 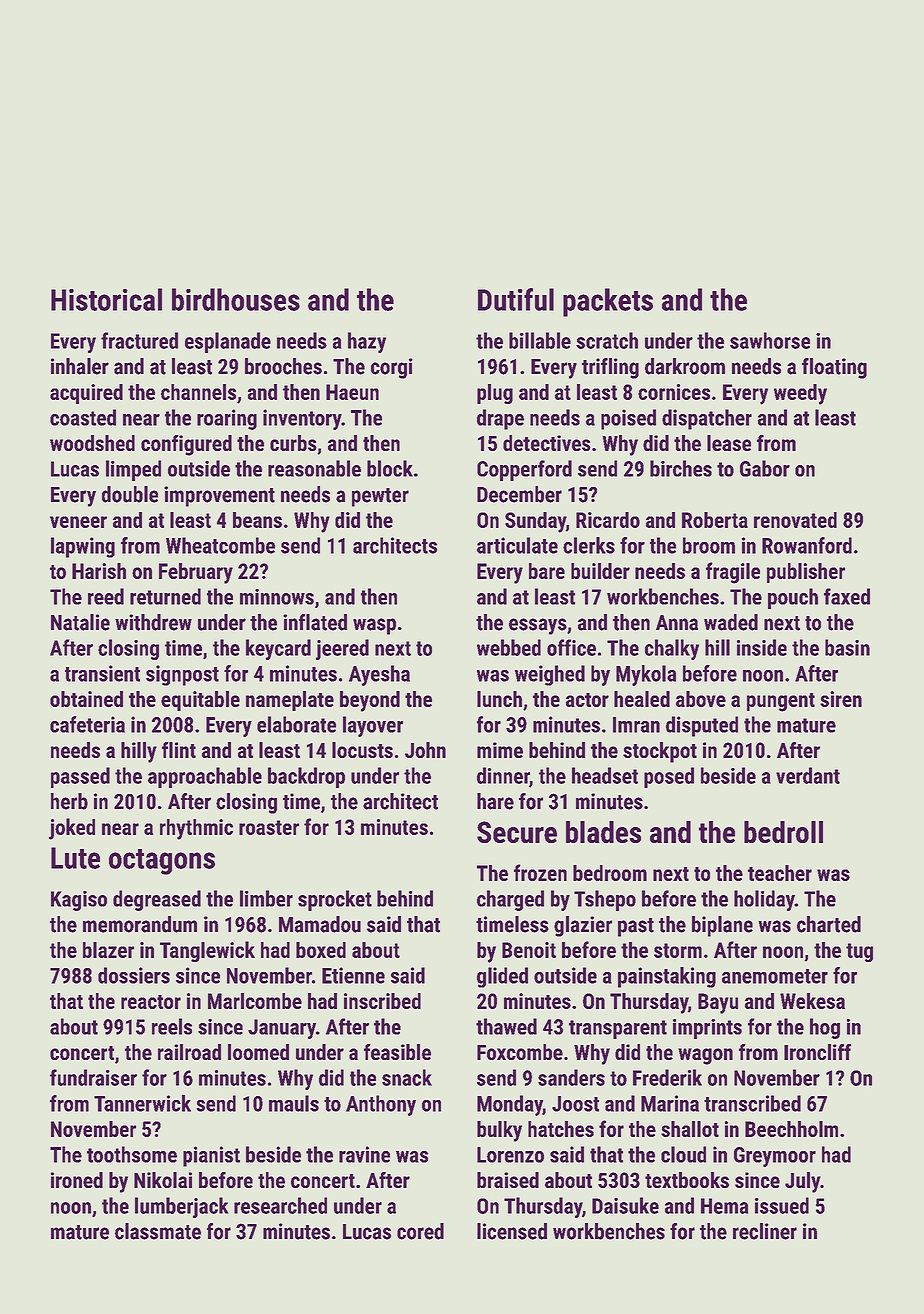 What do you see at coordinates (373, 726) in the screenshot?
I see `layover` at bounding box center [373, 726].
